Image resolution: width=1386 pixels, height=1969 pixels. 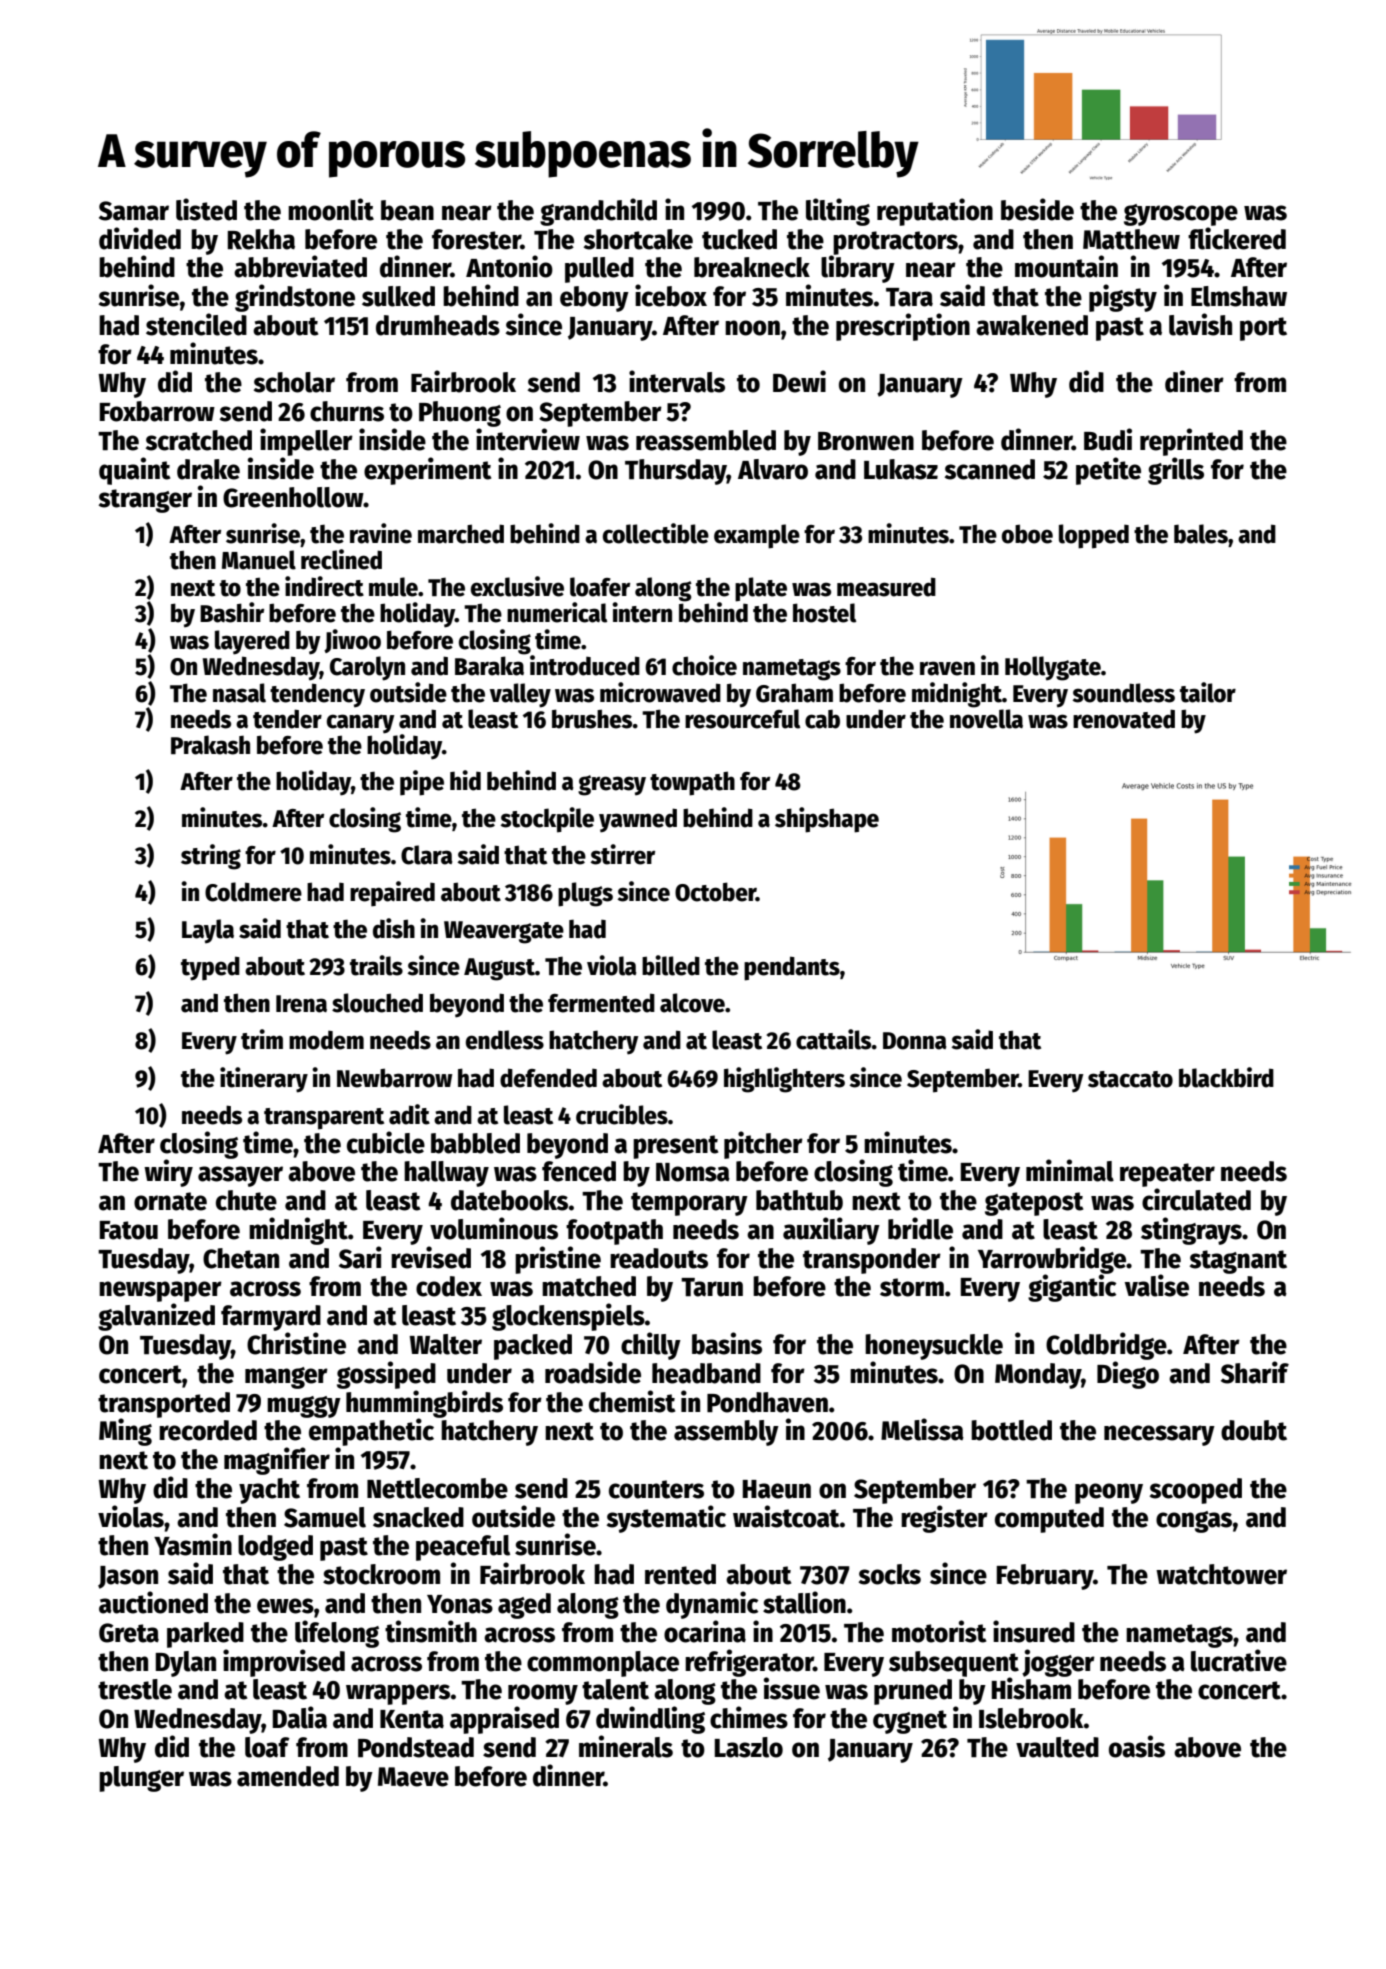 What do you see at coordinates (1226, 1077) in the screenshot?
I see `blackbird` at bounding box center [1226, 1077].
